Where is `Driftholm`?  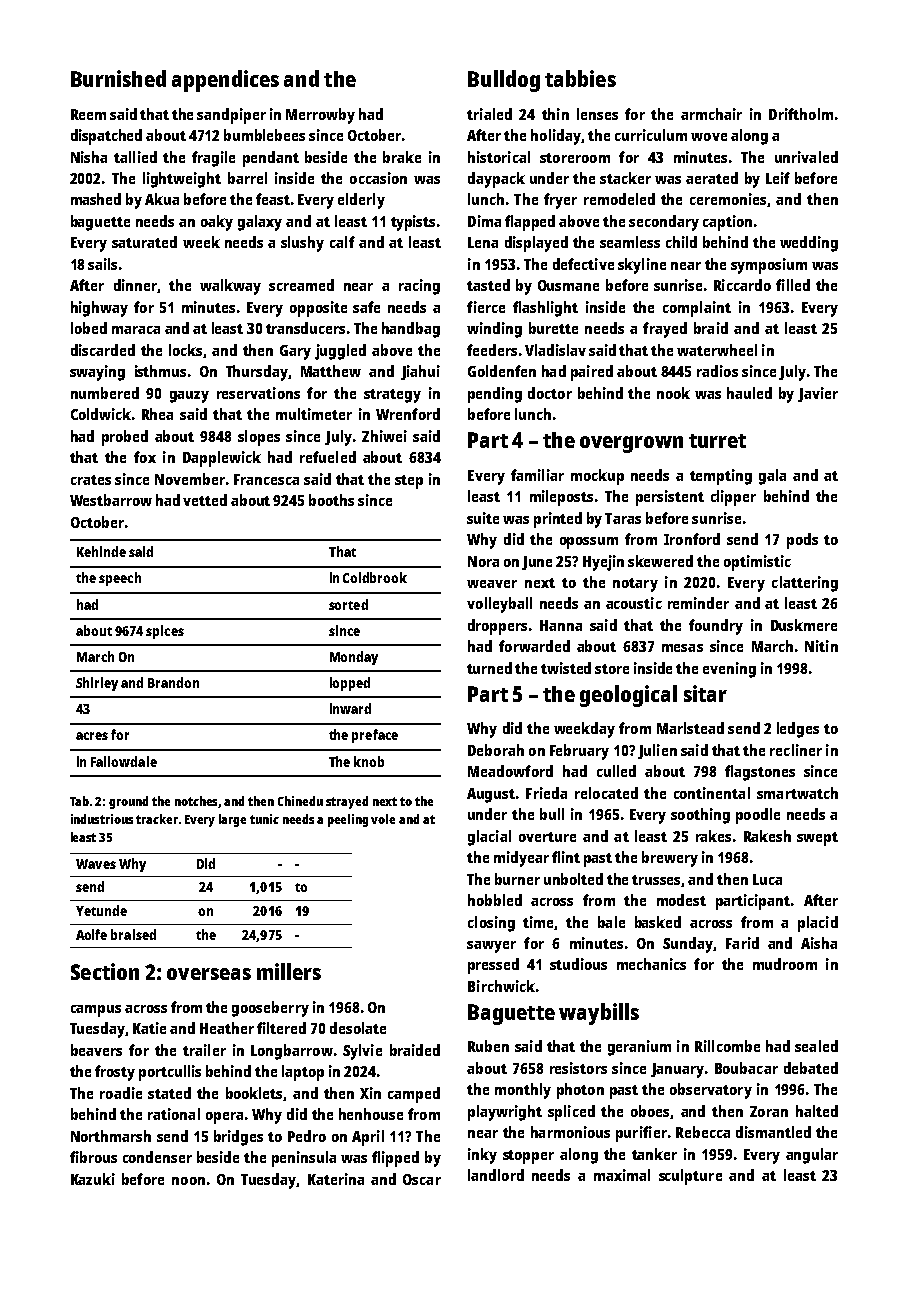 Driftholm is located at coordinates (801, 114).
